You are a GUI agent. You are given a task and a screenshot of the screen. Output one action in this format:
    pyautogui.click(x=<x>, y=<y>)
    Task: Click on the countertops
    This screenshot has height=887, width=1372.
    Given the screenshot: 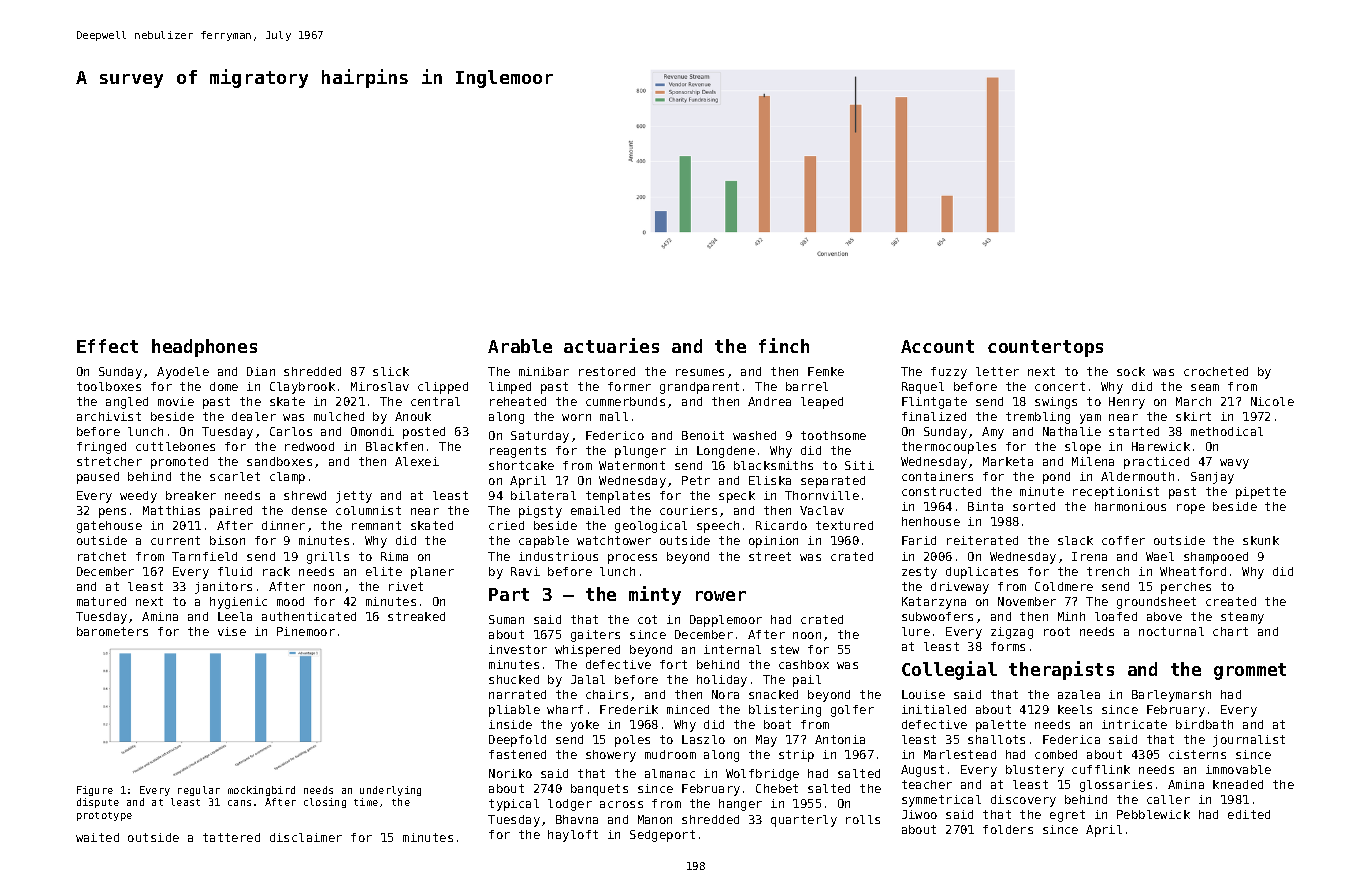 What is the action you would take?
    pyautogui.click(x=1045, y=348)
